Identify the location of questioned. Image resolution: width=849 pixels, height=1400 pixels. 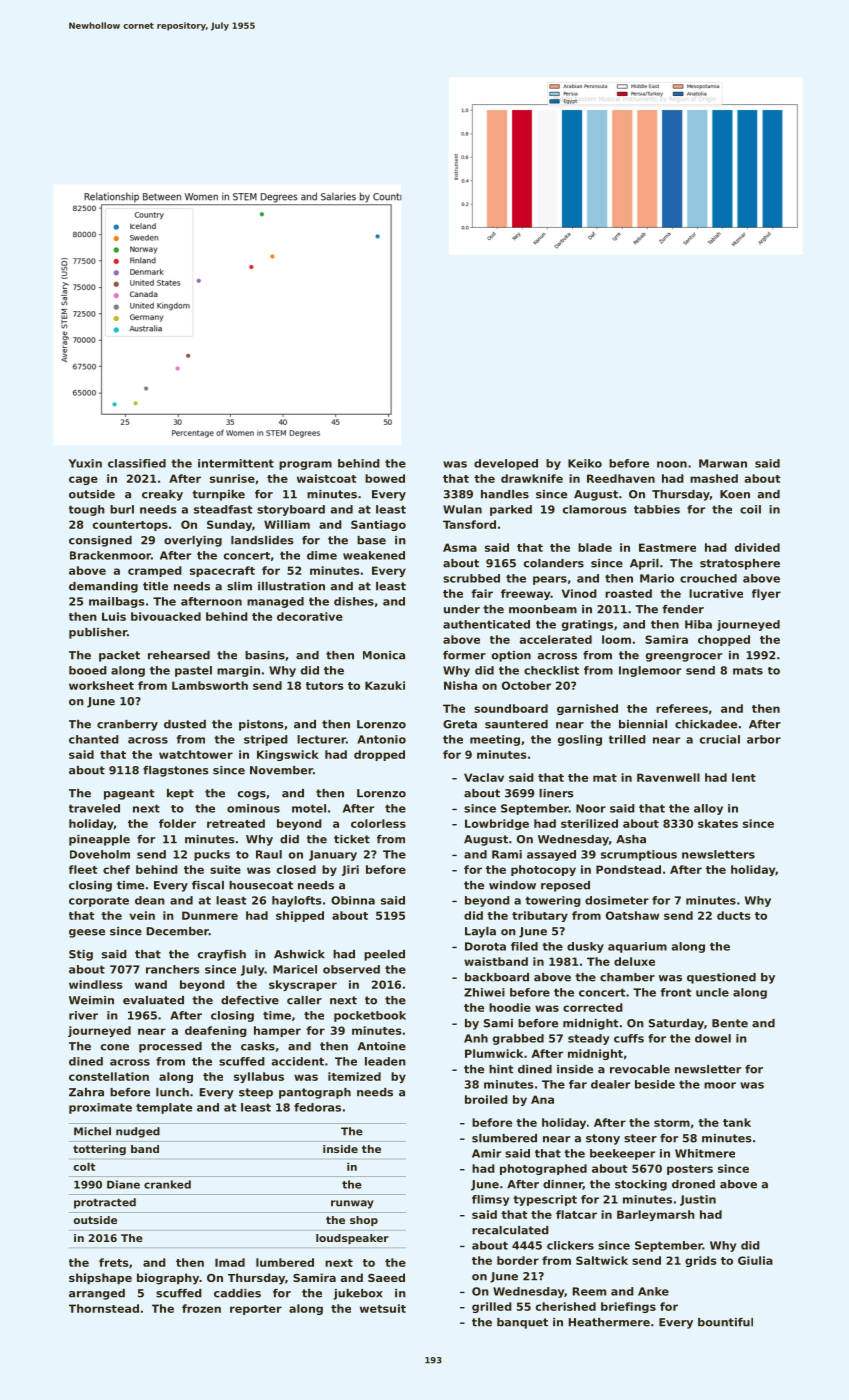
(721, 978).
